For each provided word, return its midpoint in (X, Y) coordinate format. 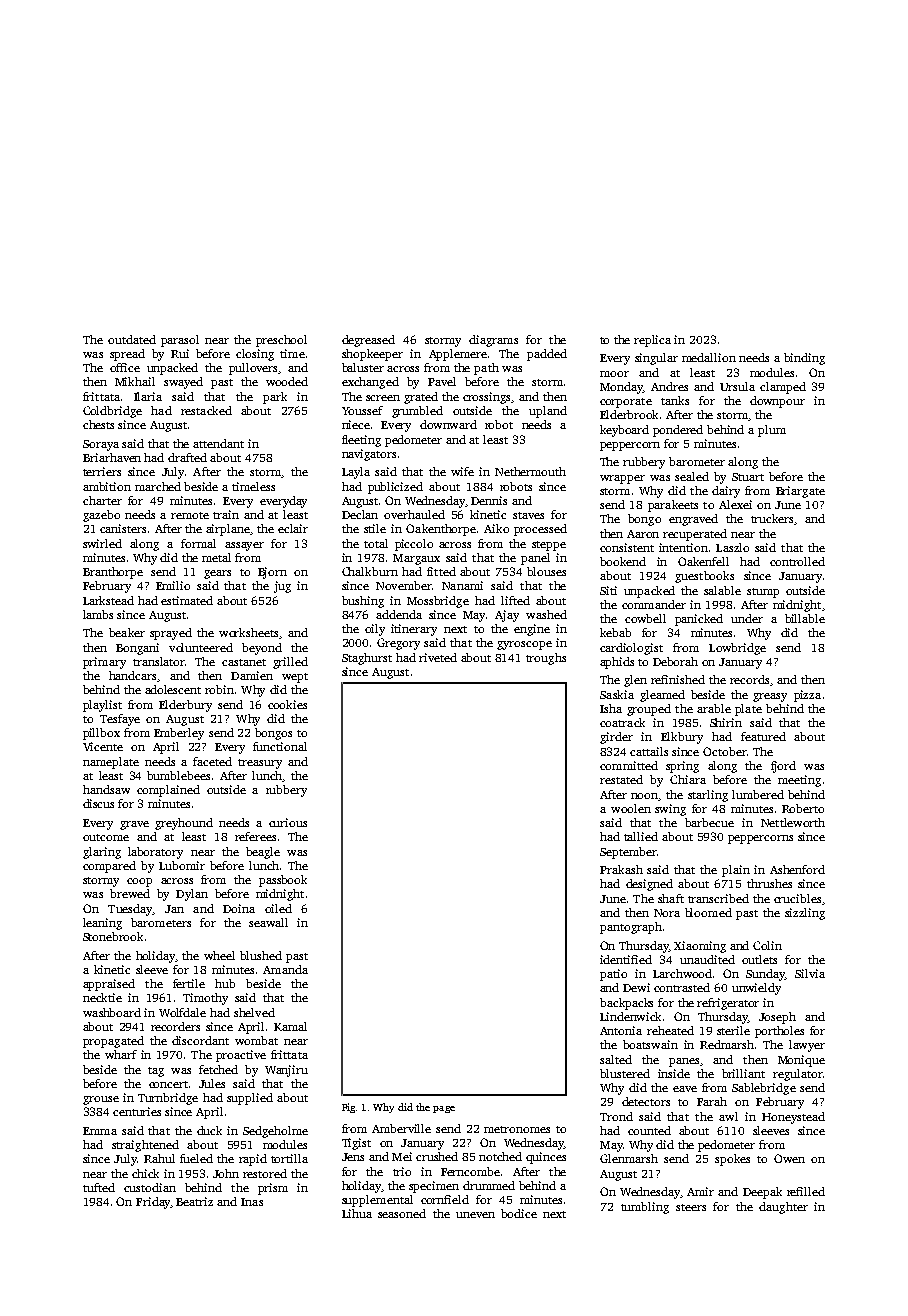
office (125, 367)
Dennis (489, 500)
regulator (797, 1075)
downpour (777, 402)
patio (613, 975)
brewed (130, 893)
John (226, 1173)
